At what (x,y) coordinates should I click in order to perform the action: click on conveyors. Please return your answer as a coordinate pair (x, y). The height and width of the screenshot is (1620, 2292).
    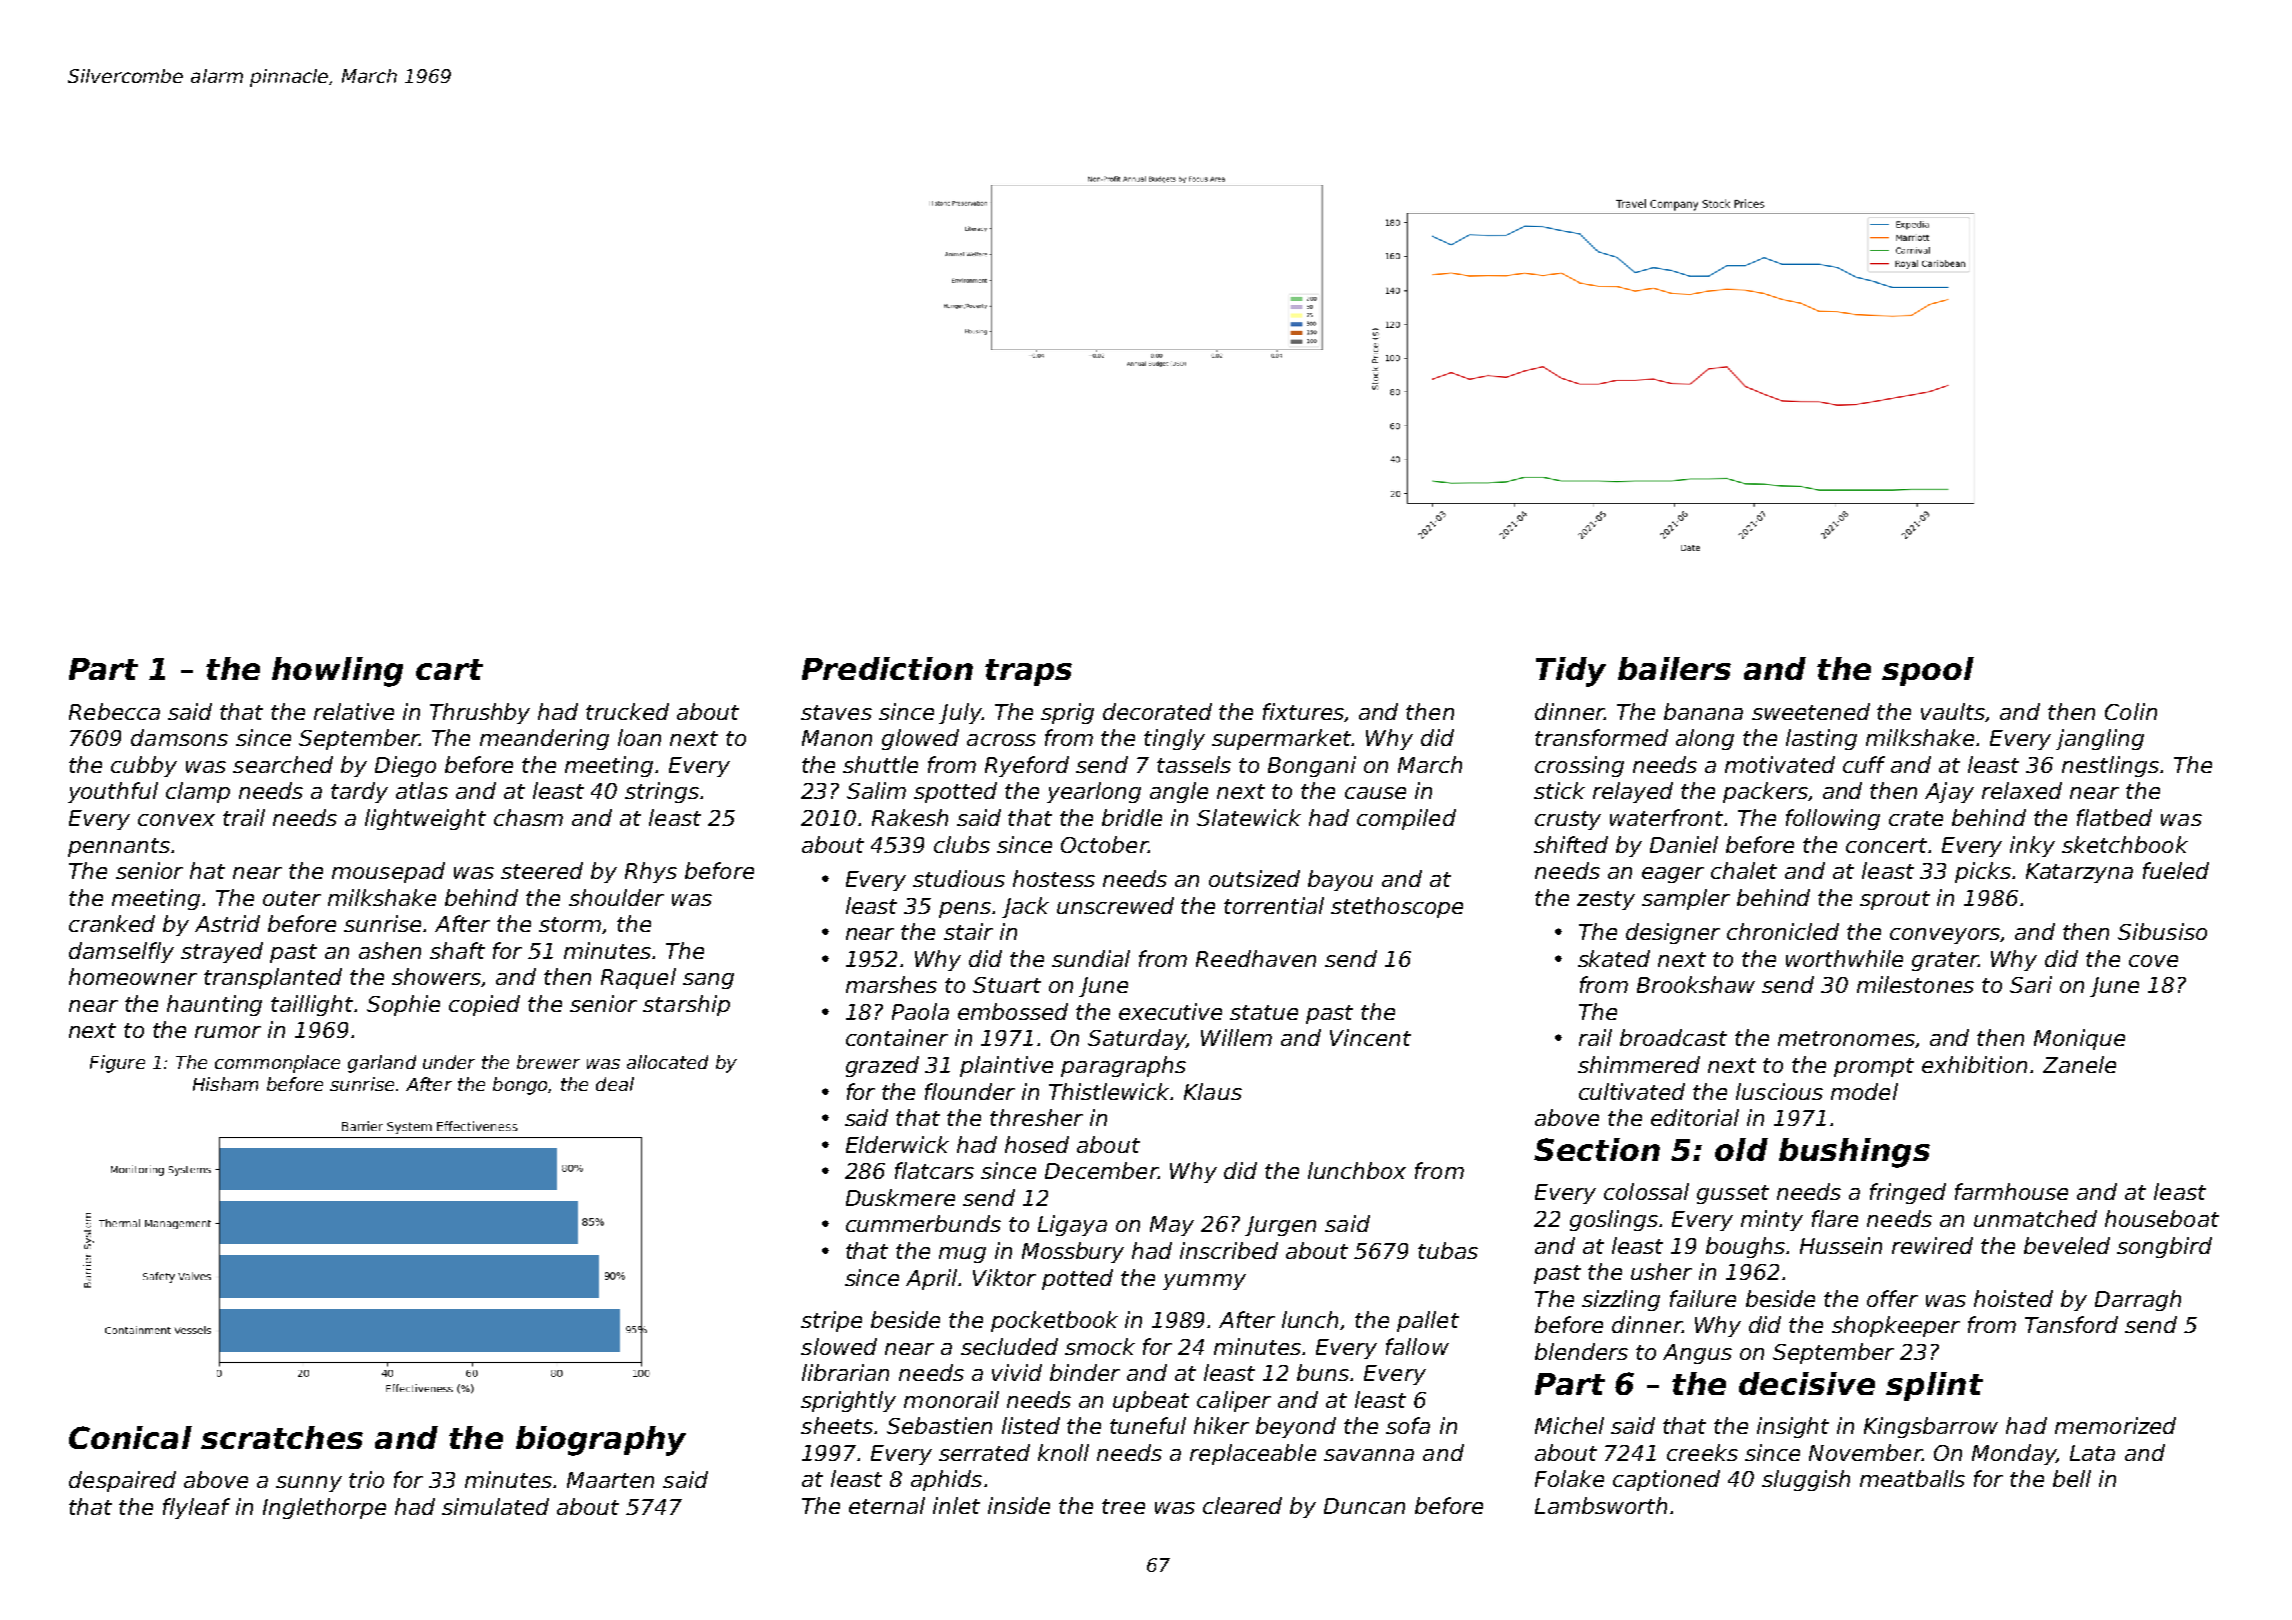
    Looking at the image, I should click on (1945, 936).
